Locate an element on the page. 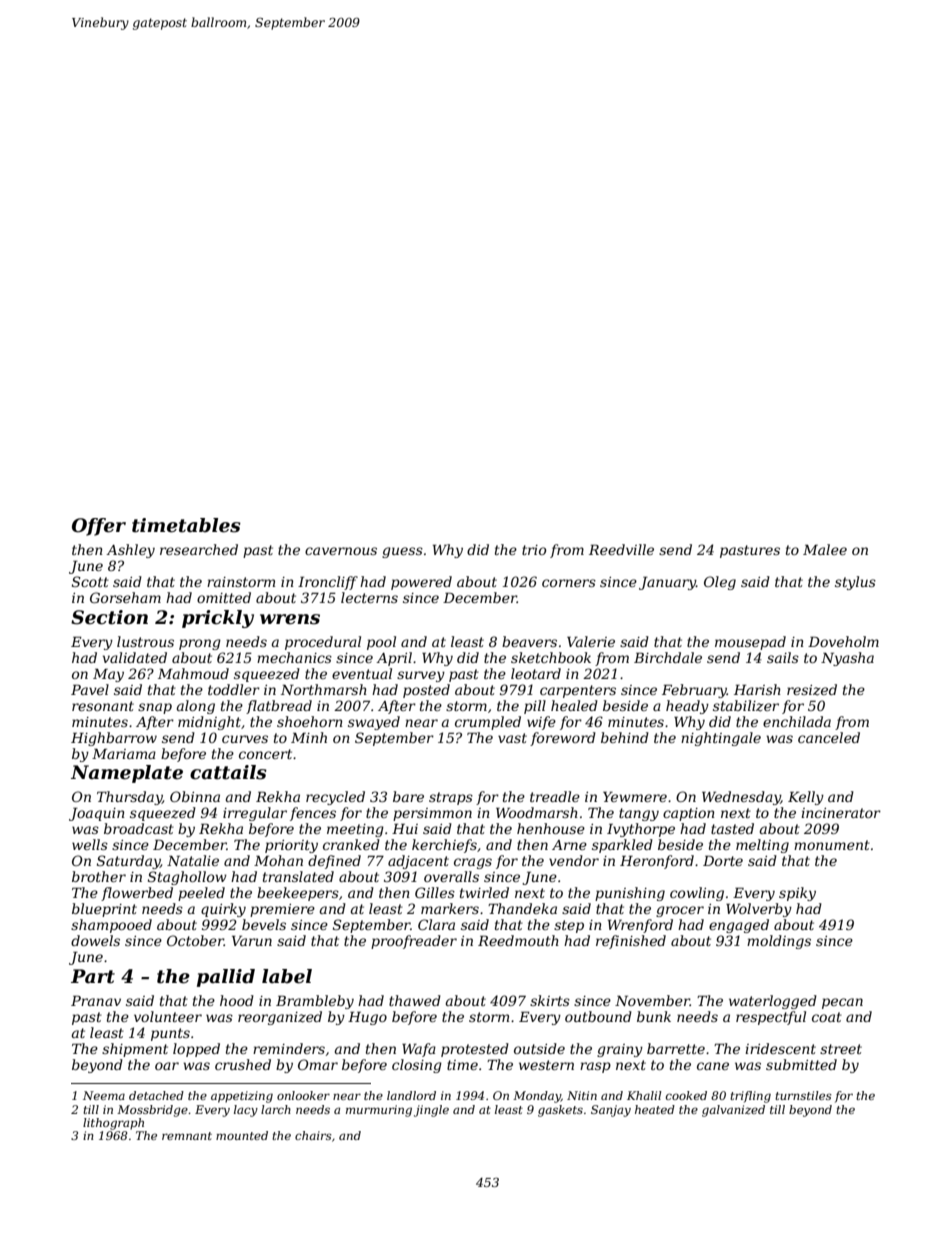 The image size is (952, 1233). lithograph is located at coordinates (113, 1124).
